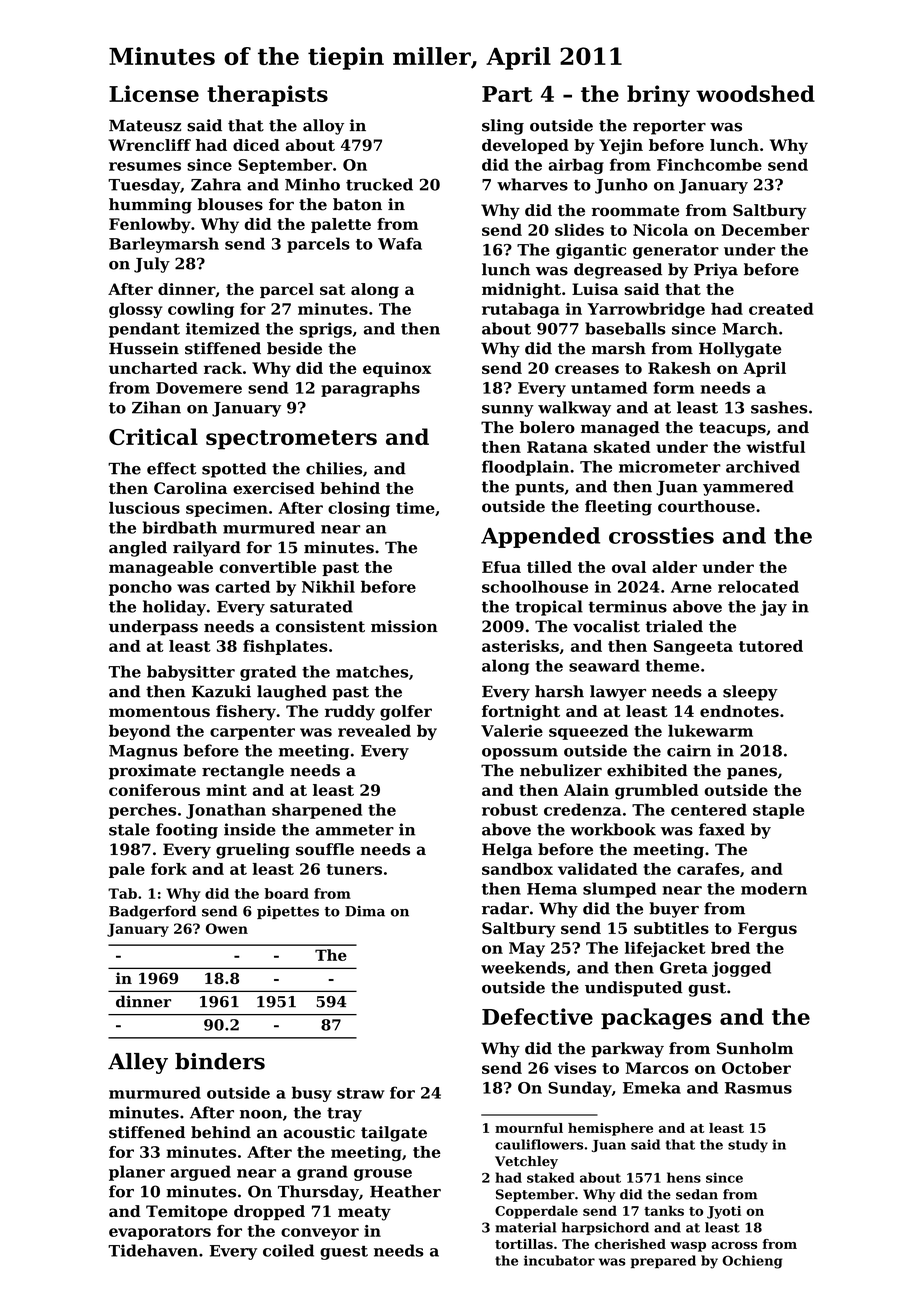 This screenshot has height=1308, width=924. Describe the element at coordinates (752, 1262) in the screenshot. I see `Ochieng` at that location.
